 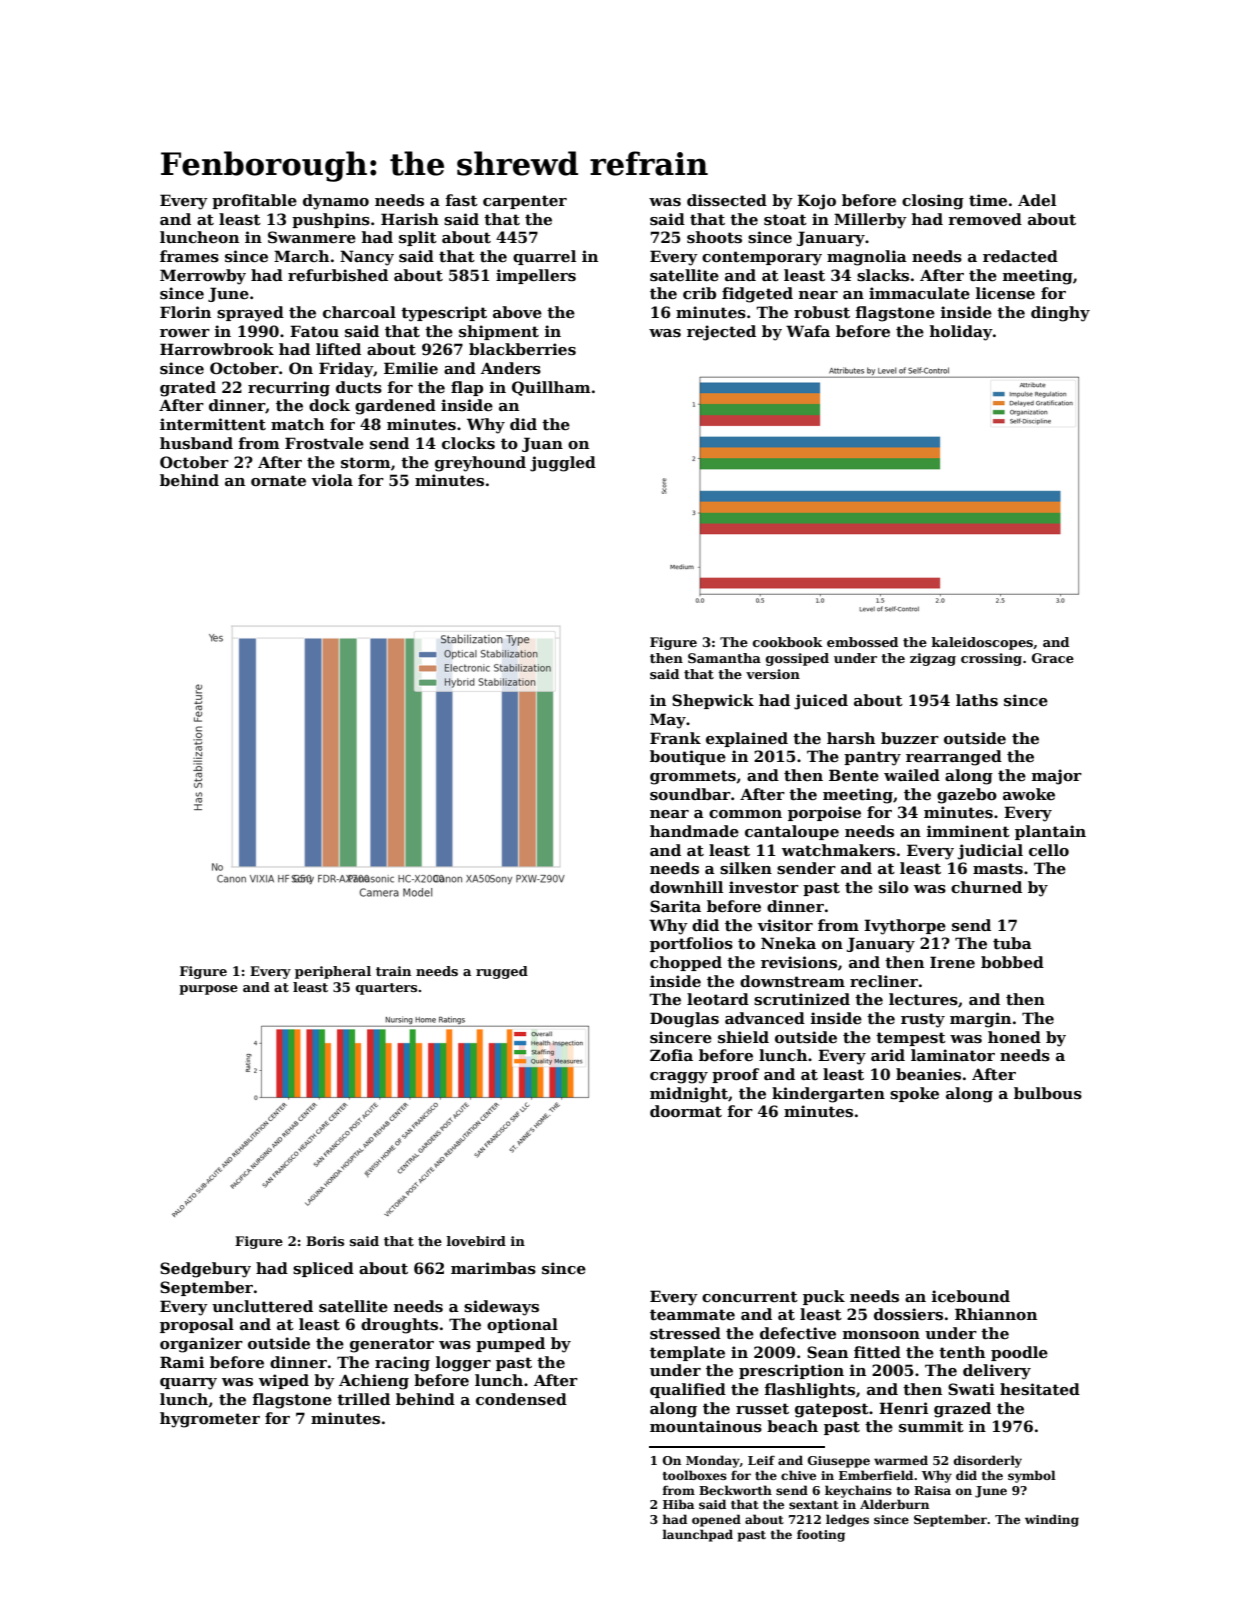 I want to click on ornate, so click(x=278, y=480).
